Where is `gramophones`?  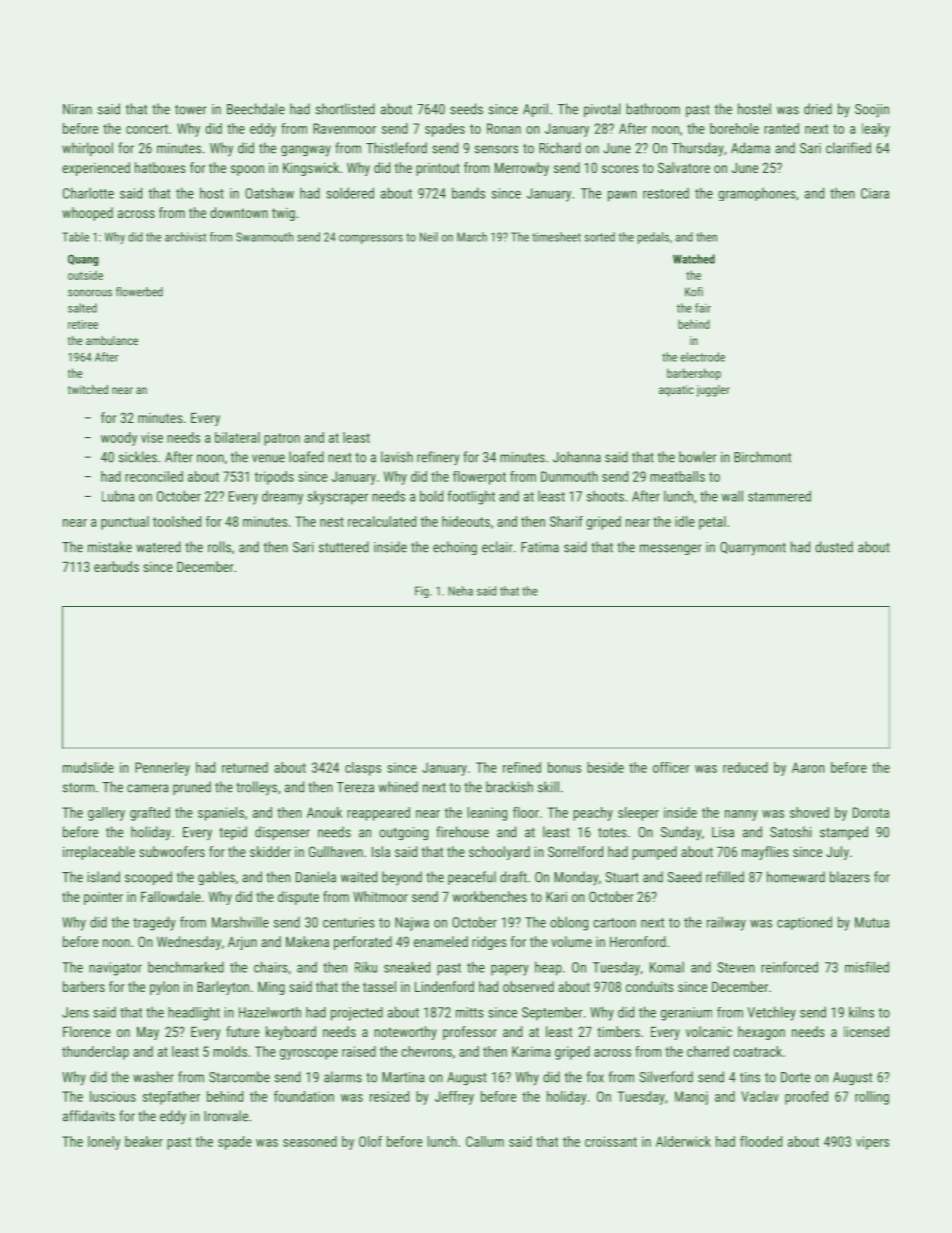 gramophones is located at coordinates (757, 194).
